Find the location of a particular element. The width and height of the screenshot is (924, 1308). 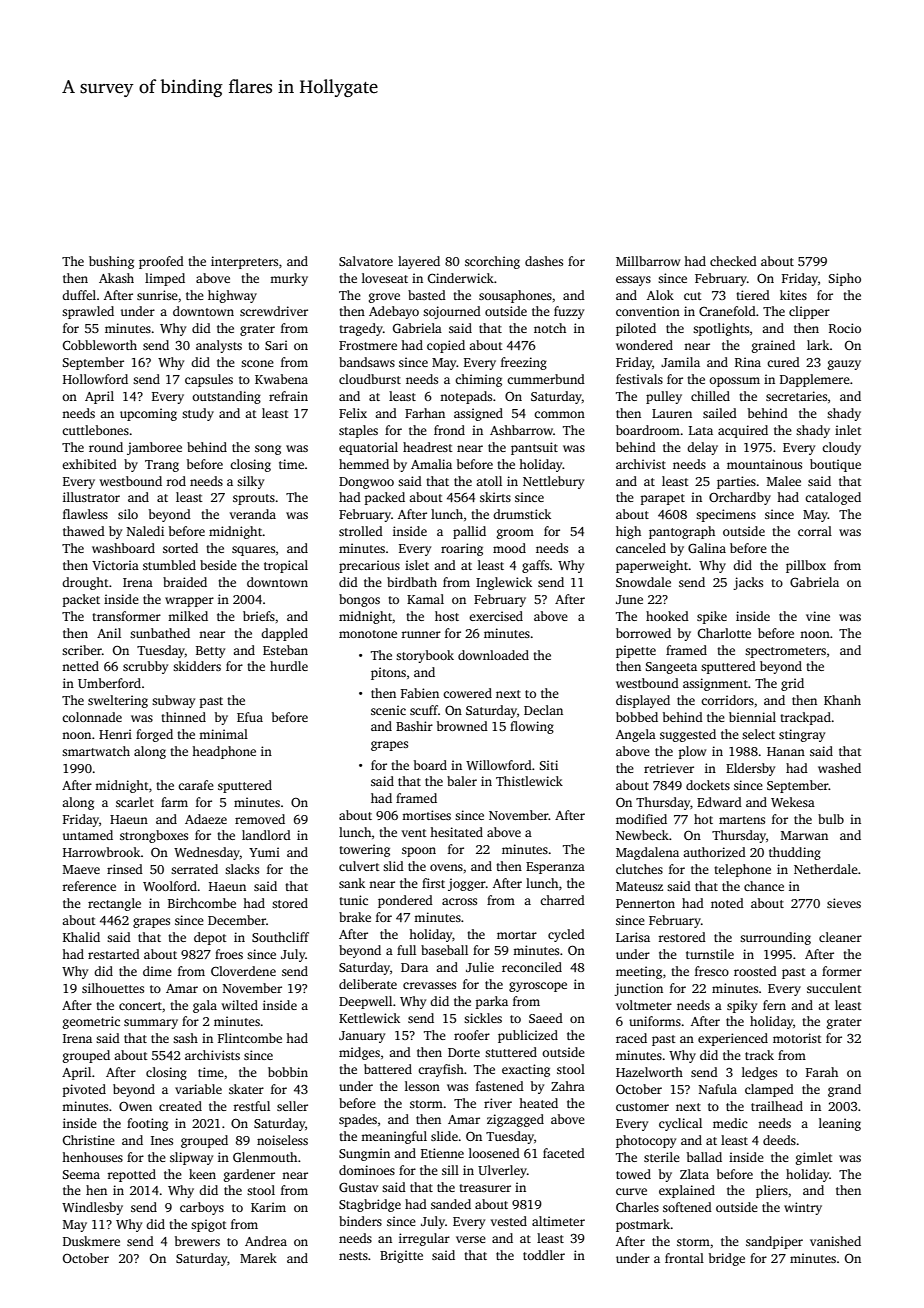

customer is located at coordinates (642, 1107).
